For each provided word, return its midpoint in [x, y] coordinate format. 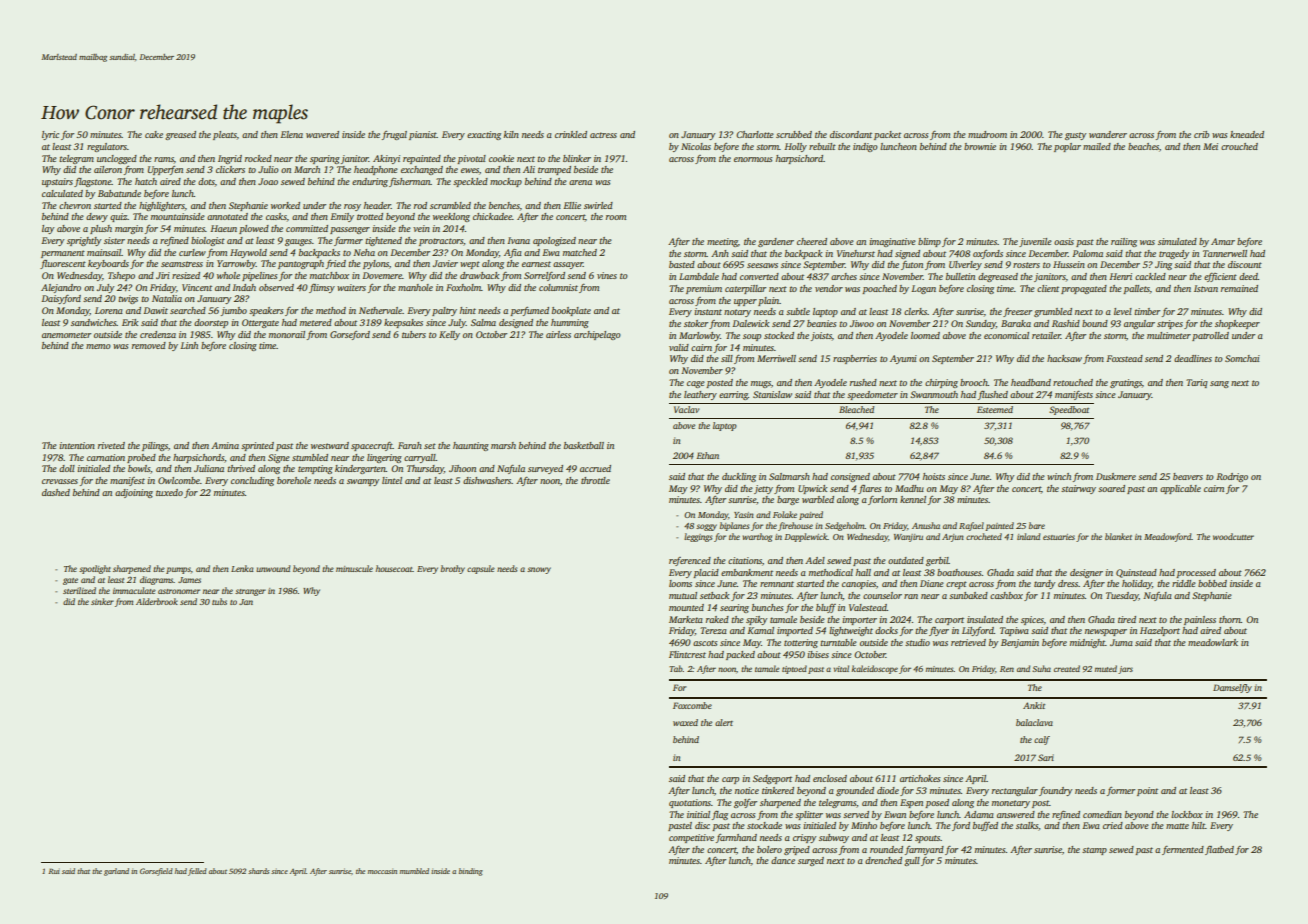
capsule [481, 569]
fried [336, 264]
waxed [685, 722]
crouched [1239, 146]
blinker [577, 158]
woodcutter [1233, 536]
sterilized [79, 590]
